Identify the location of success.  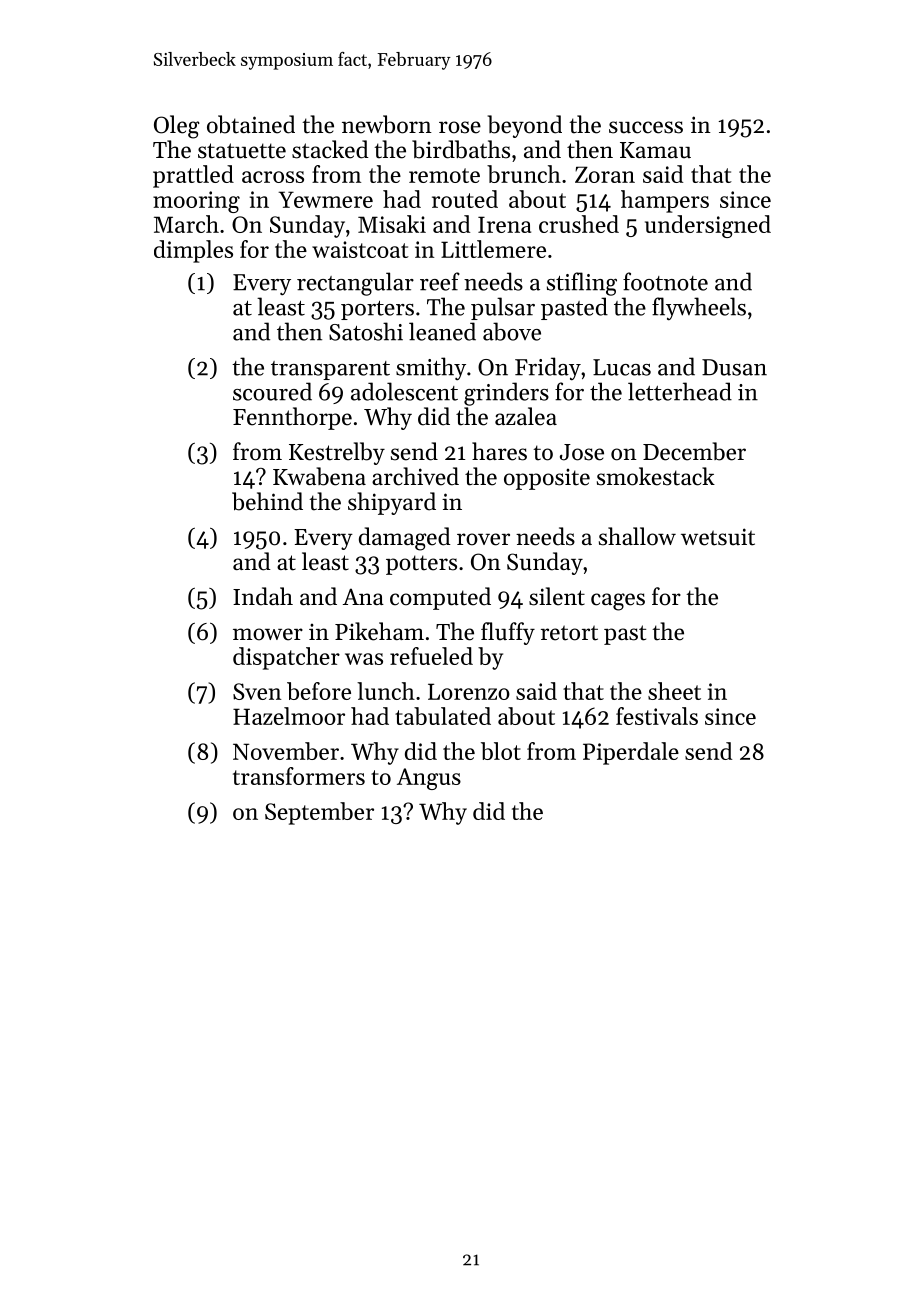
(646, 127).
